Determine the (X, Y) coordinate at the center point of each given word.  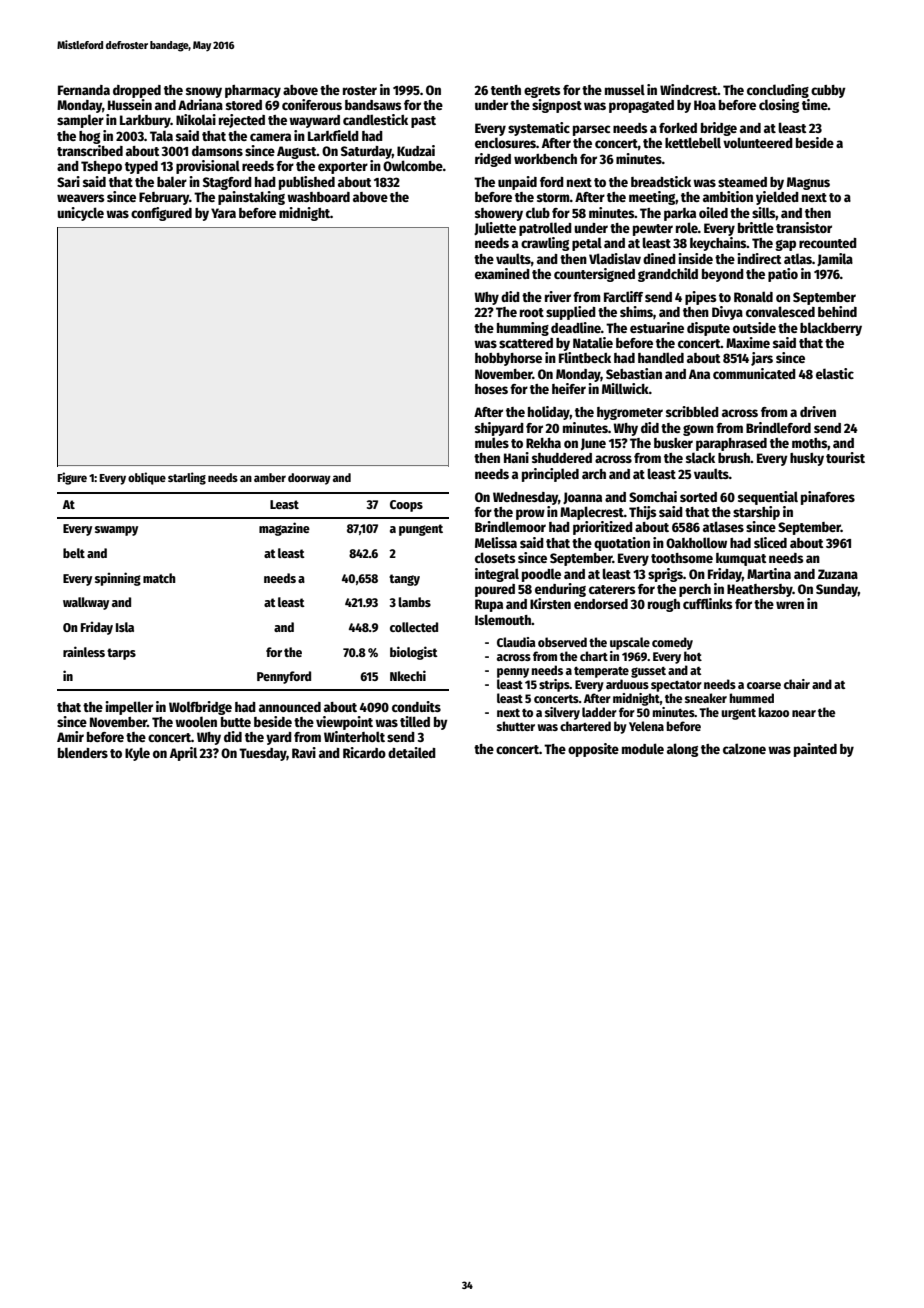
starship (756, 513)
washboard (318, 197)
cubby (828, 91)
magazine (284, 529)
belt (74, 553)
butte (236, 722)
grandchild (668, 275)
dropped (137, 91)
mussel (625, 89)
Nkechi (408, 675)
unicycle (81, 214)
